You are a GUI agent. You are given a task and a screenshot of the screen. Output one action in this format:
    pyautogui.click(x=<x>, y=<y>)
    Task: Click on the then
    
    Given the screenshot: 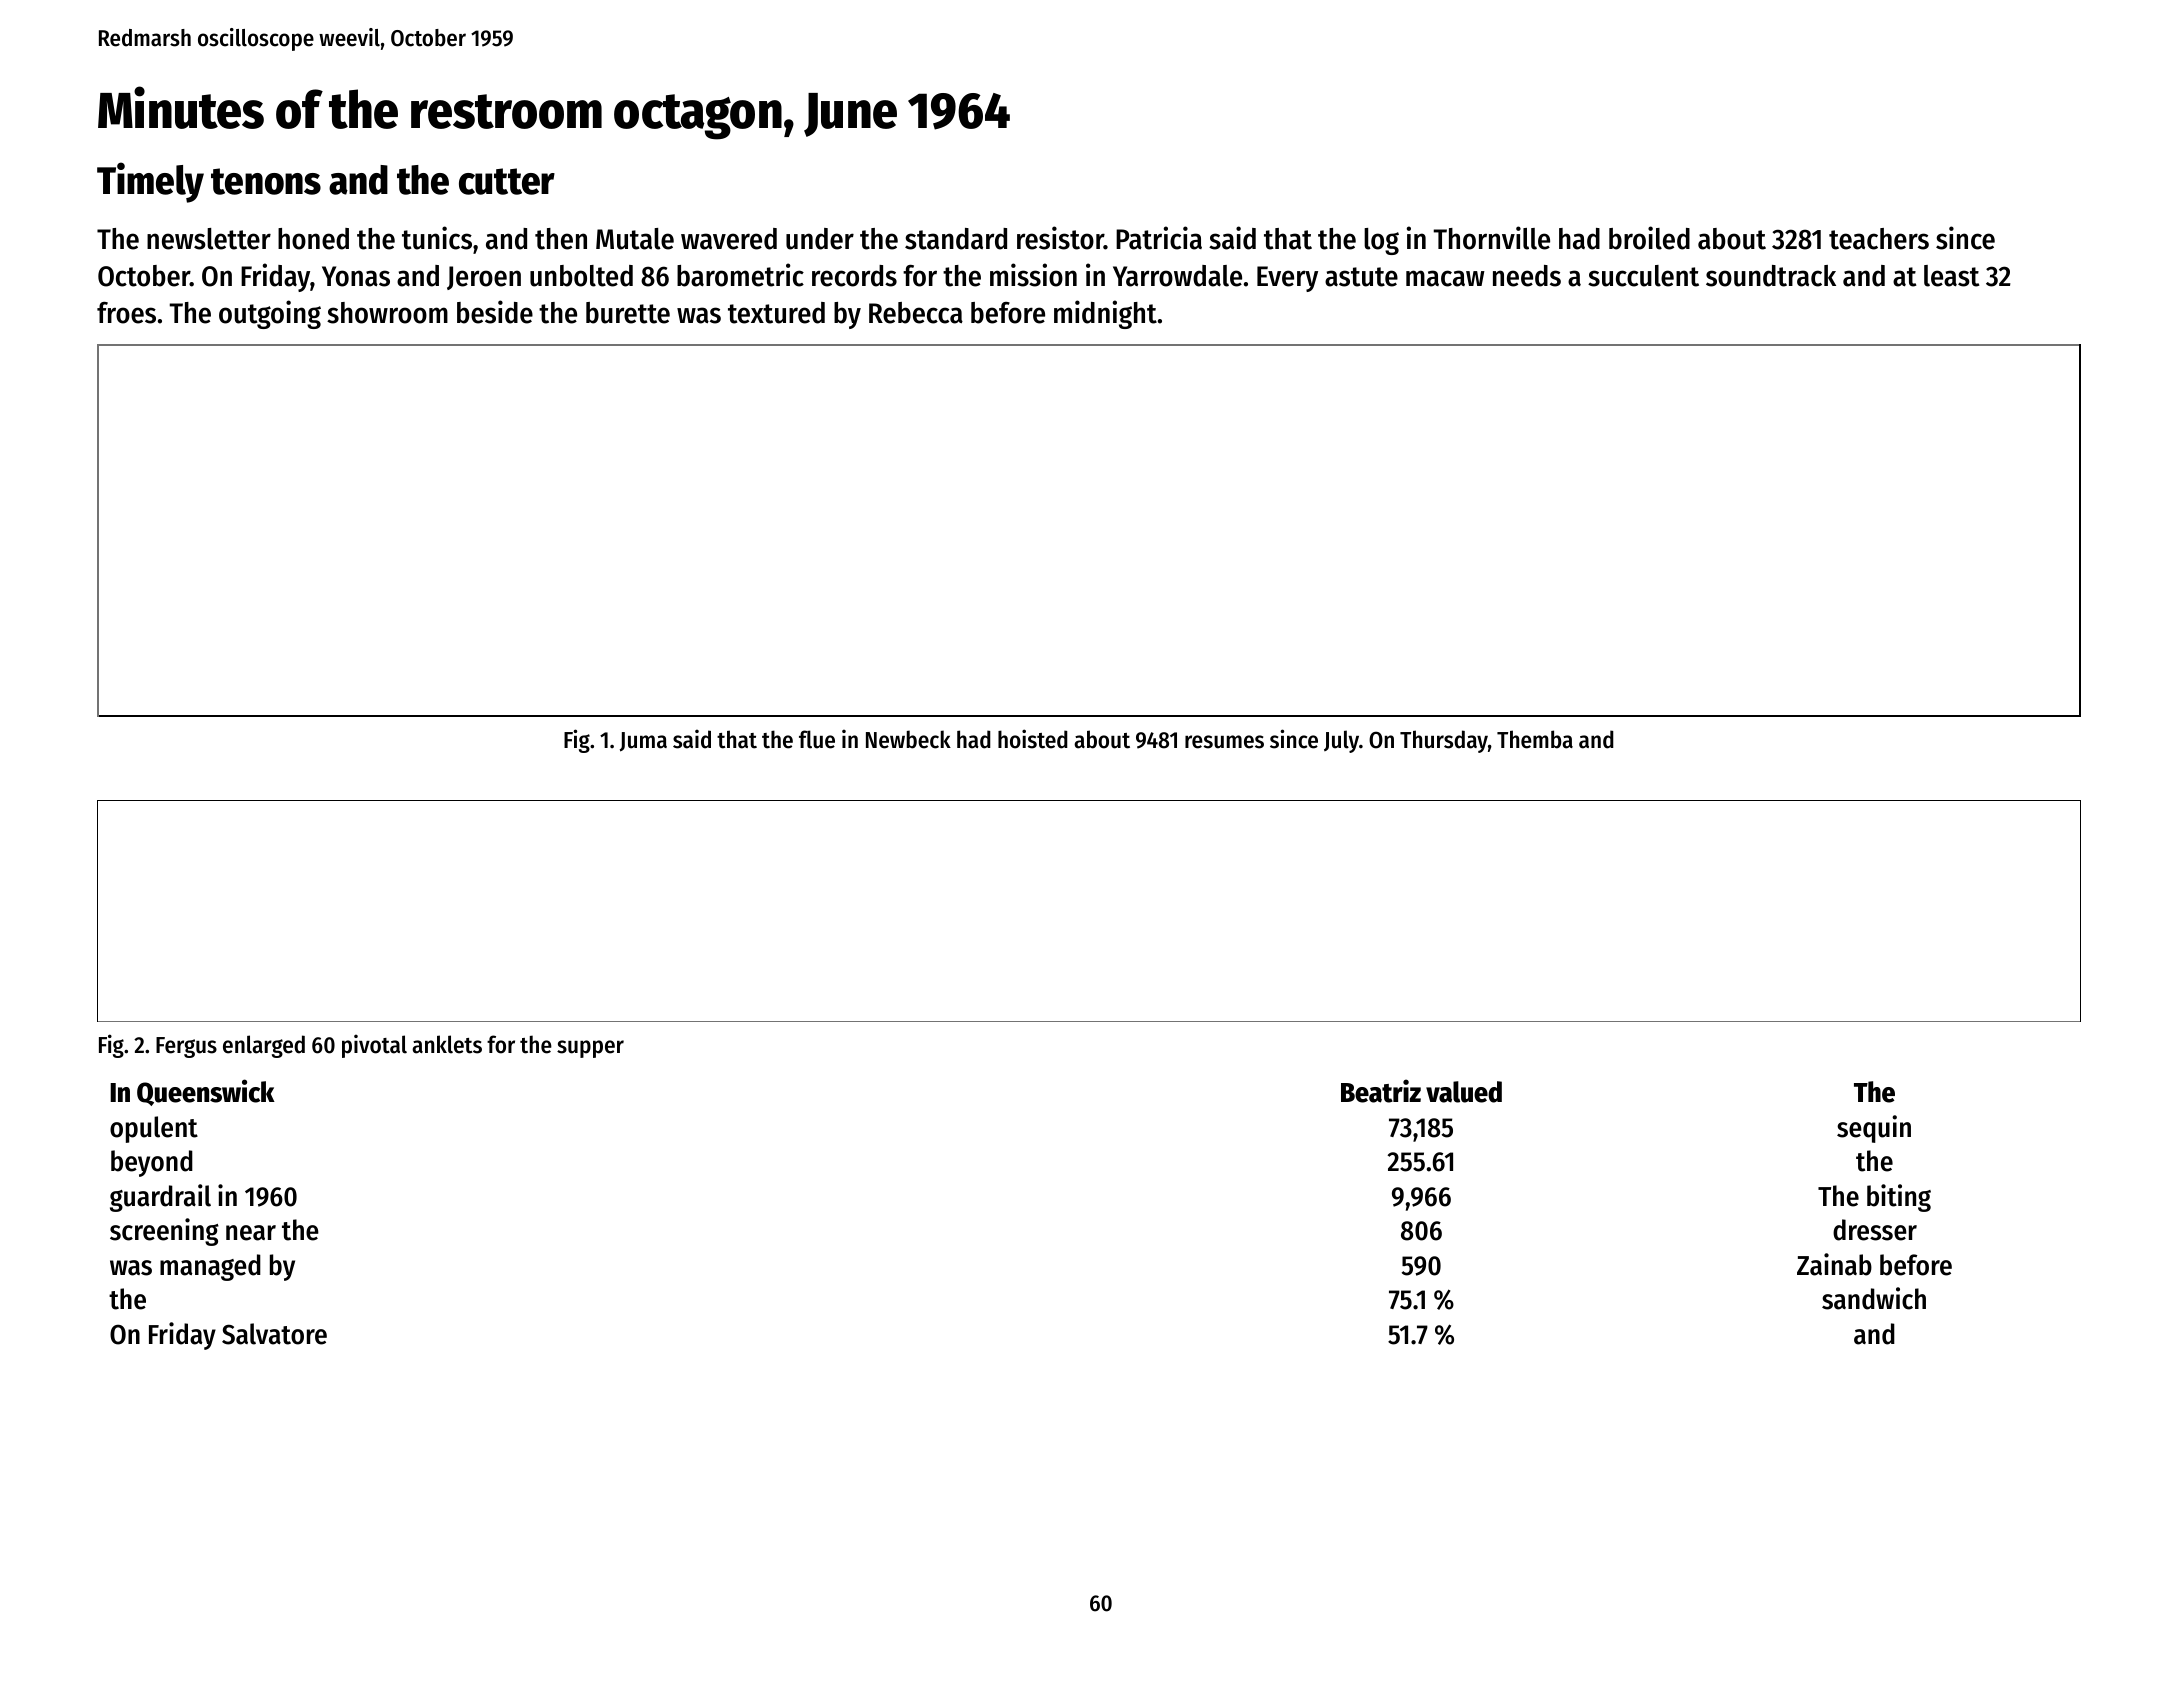 What is the action you would take?
    pyautogui.click(x=561, y=239)
